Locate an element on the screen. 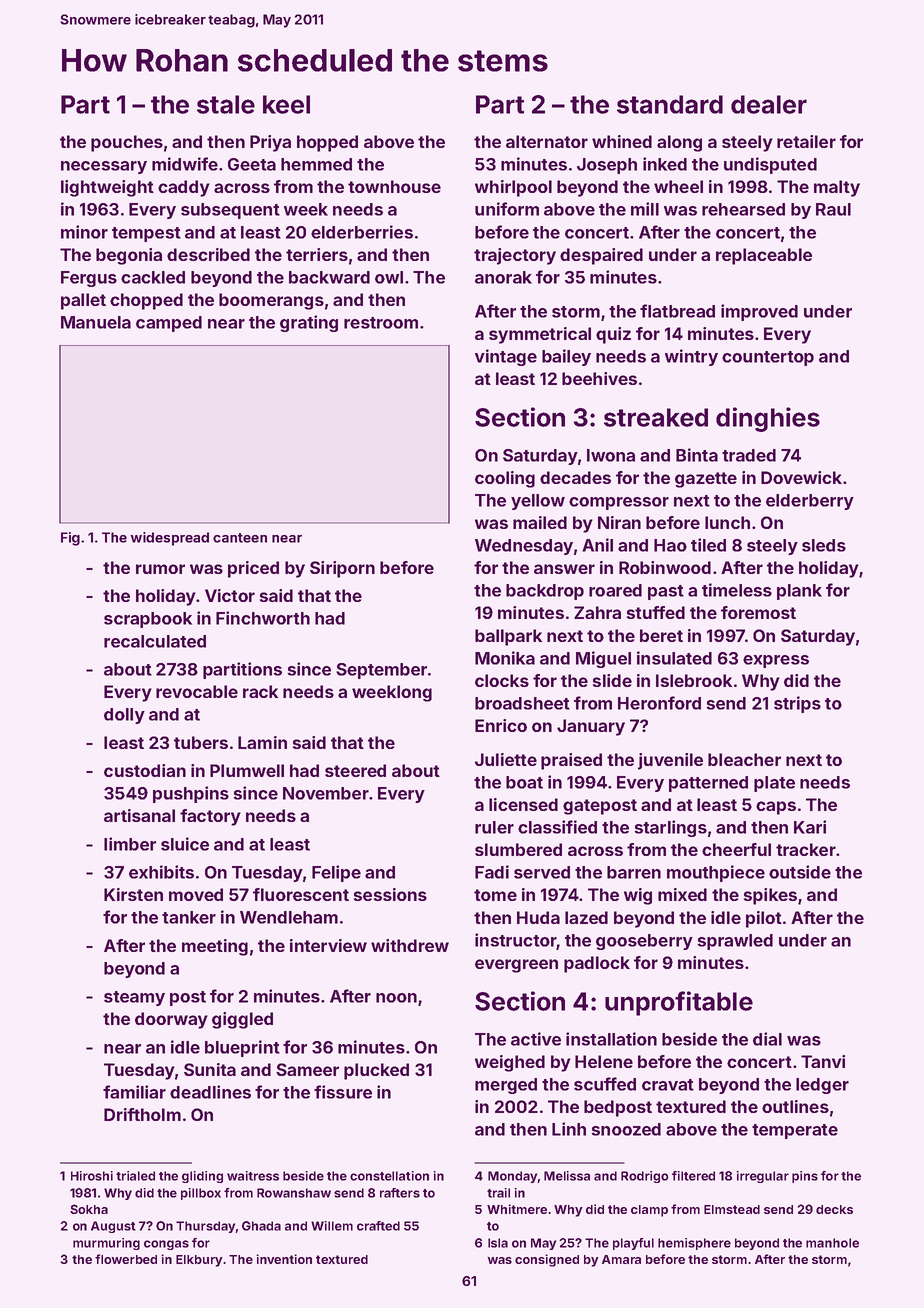  Binta is located at coordinates (697, 455).
